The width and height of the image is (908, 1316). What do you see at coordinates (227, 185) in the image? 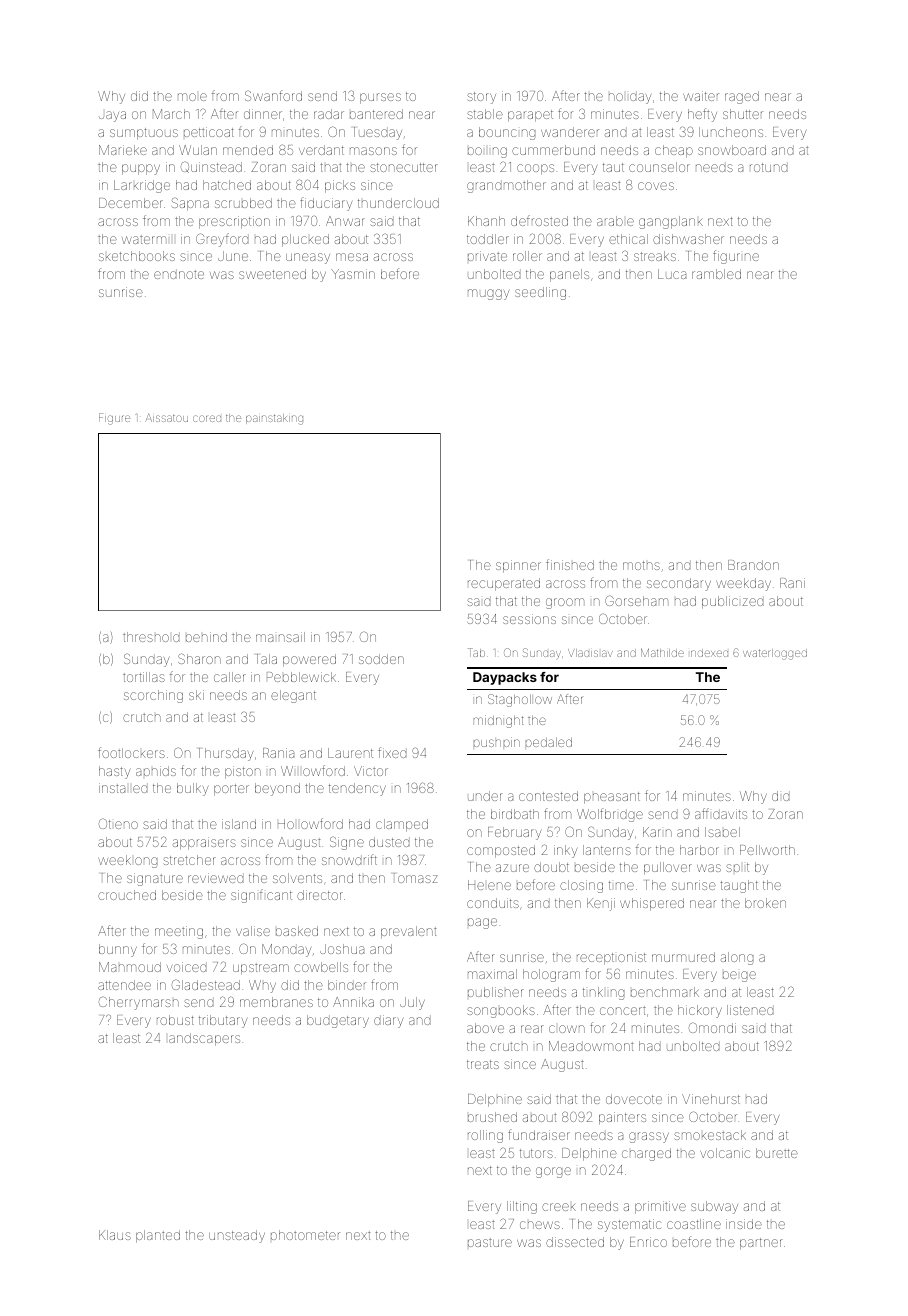
I see `hatched` at bounding box center [227, 185].
